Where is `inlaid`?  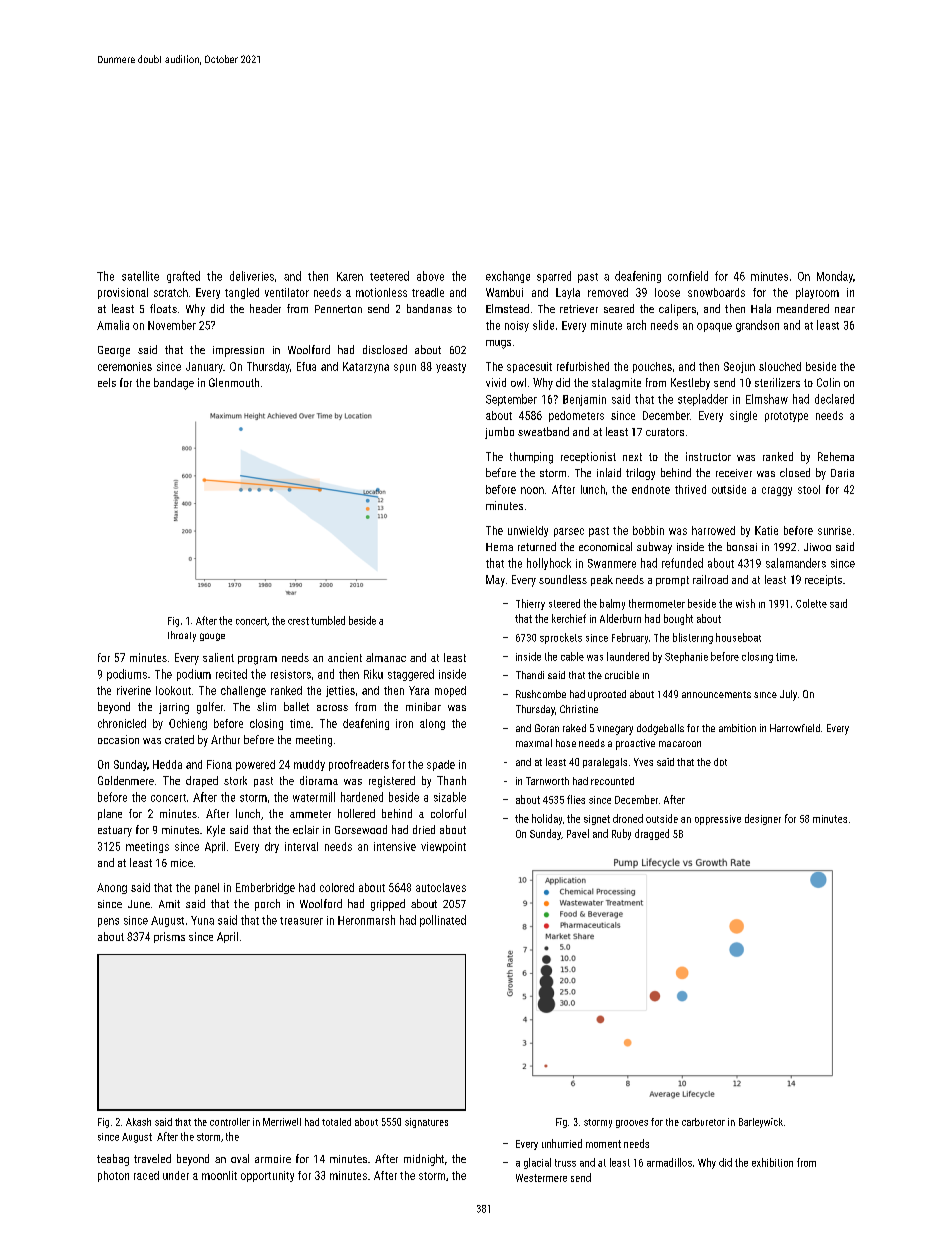 inlaid is located at coordinates (609, 472).
